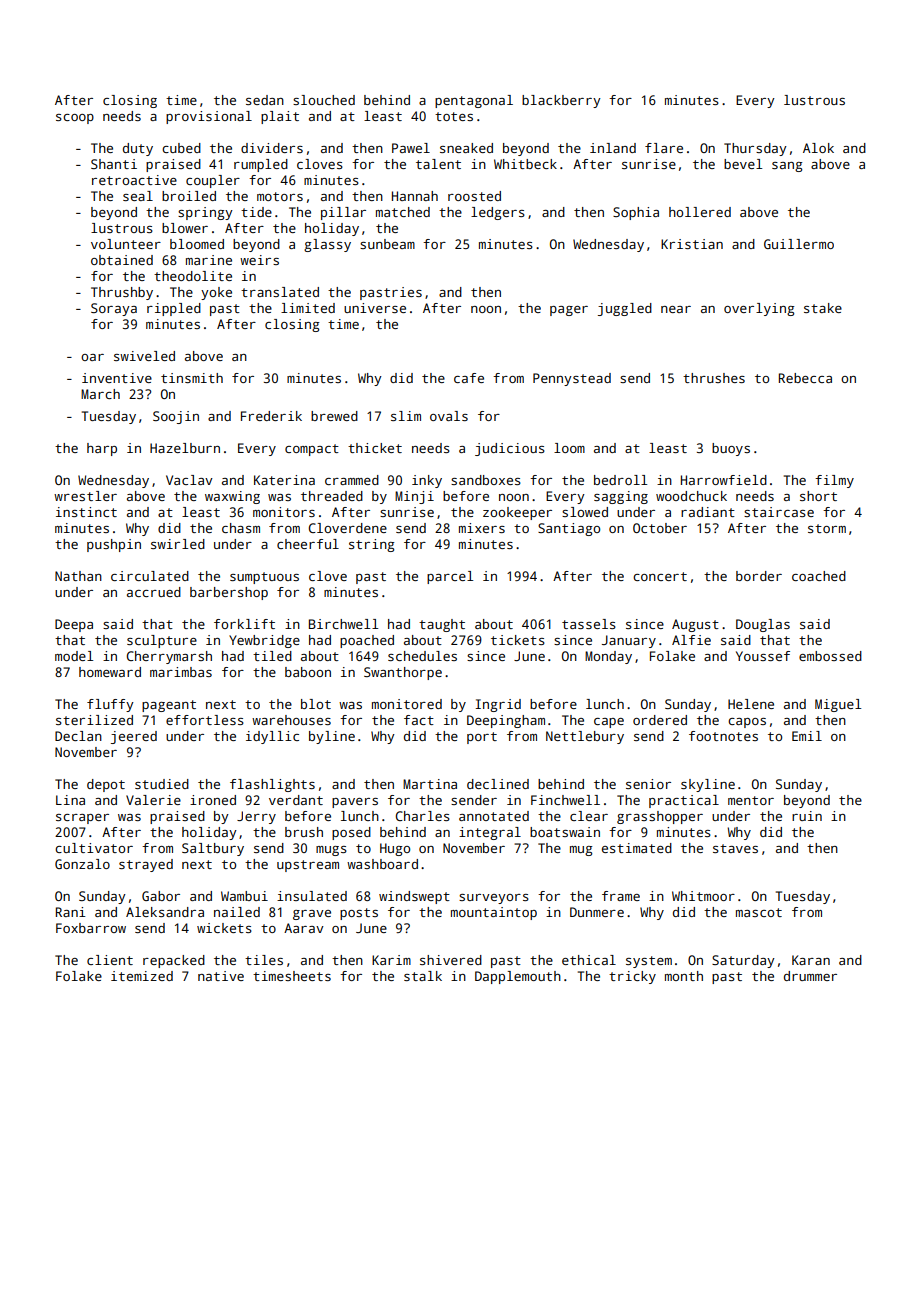  What do you see at coordinates (799, 244) in the screenshot?
I see `Guillermo` at bounding box center [799, 244].
